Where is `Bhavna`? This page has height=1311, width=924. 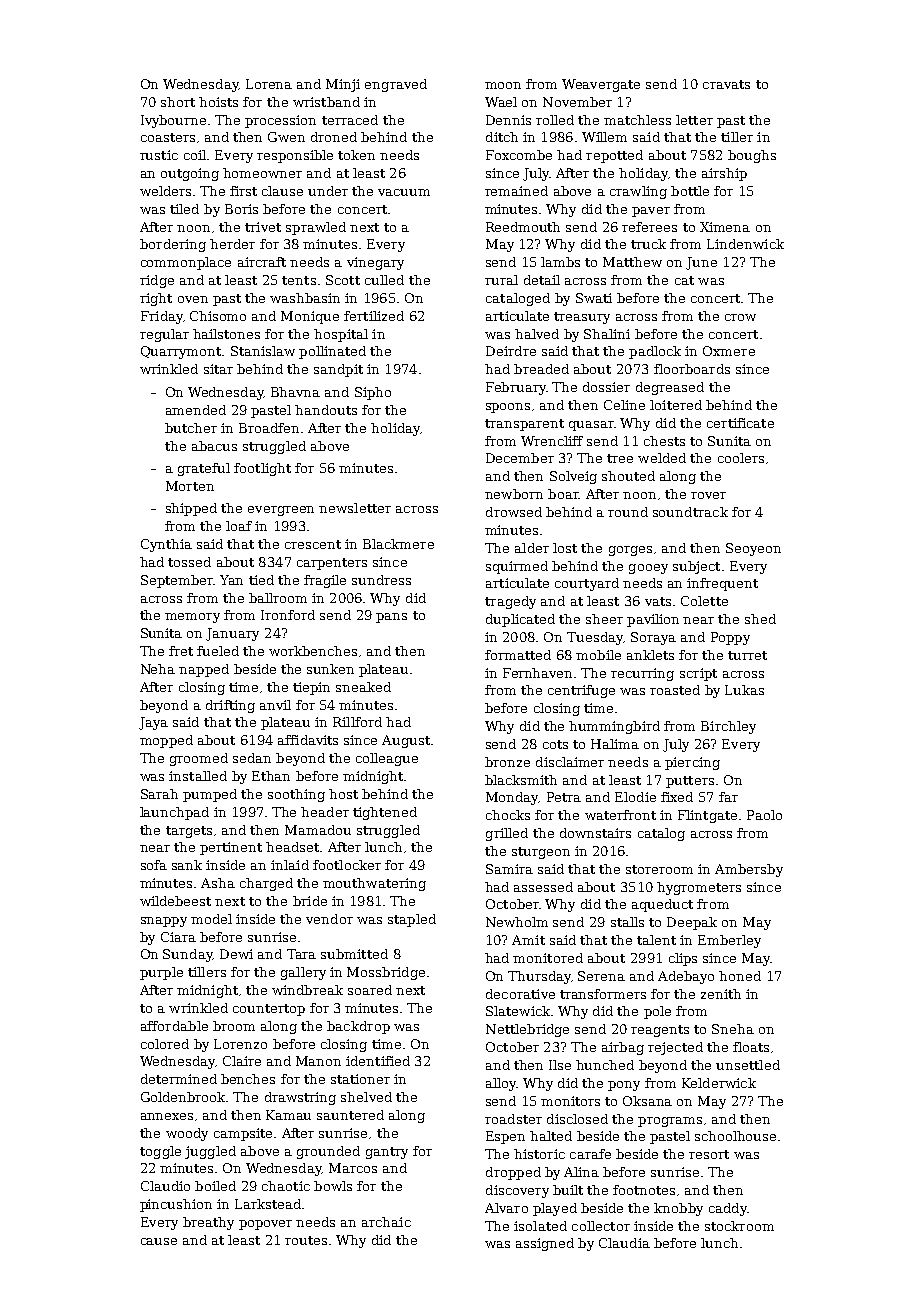 Bhavna is located at coordinates (295, 392).
